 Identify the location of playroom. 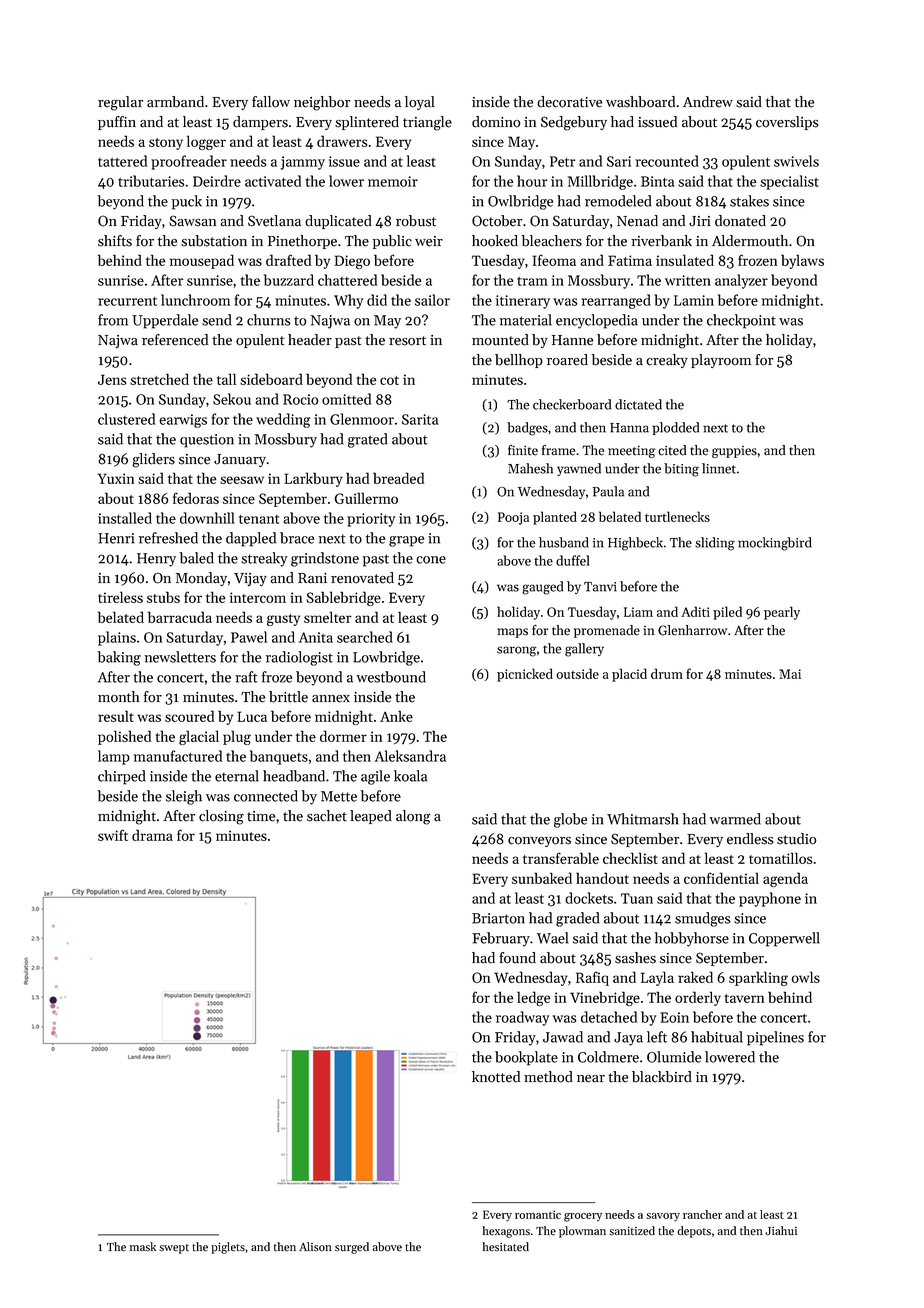
(721, 361).
